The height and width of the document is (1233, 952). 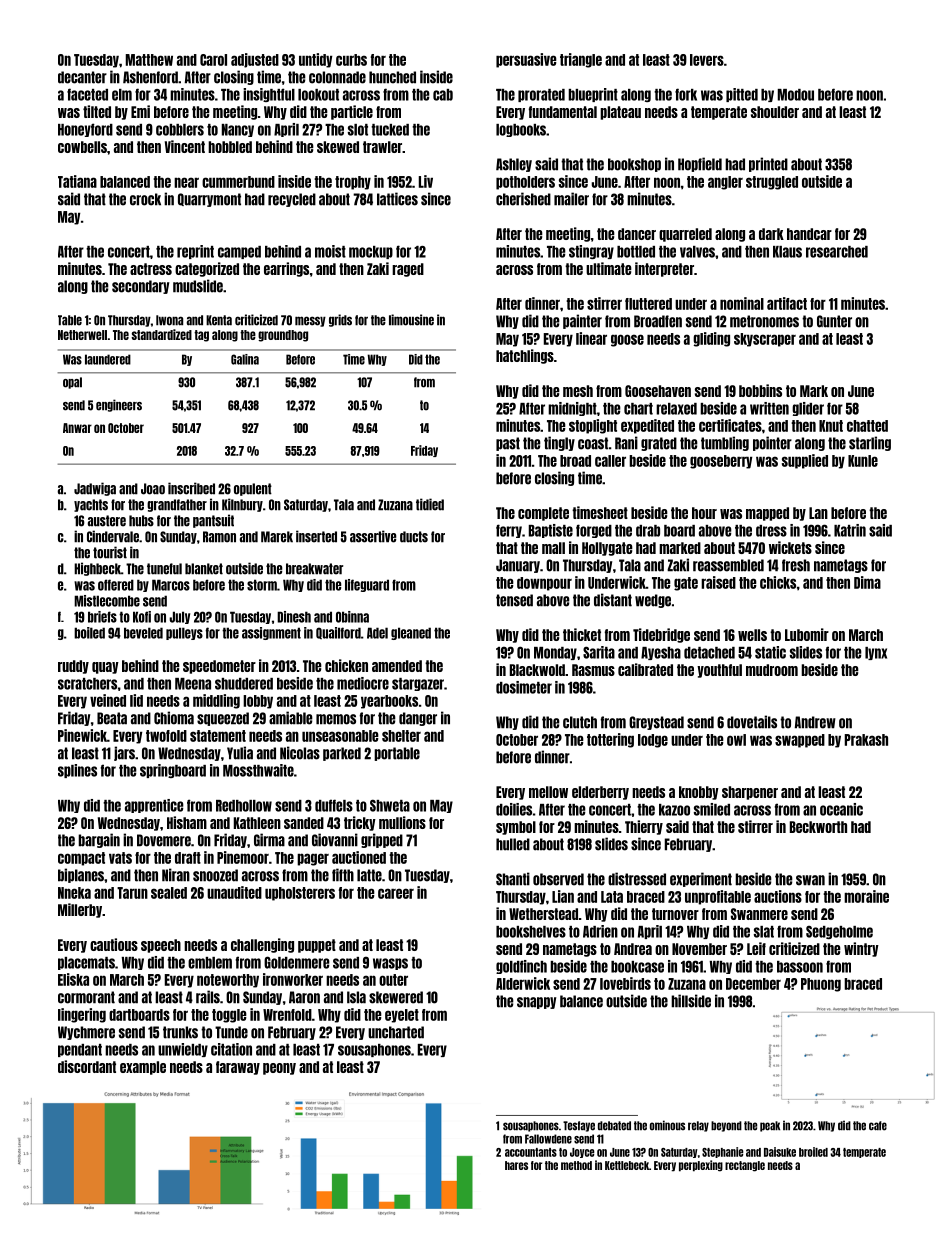 I want to click on Pinewick, so click(x=82, y=735).
